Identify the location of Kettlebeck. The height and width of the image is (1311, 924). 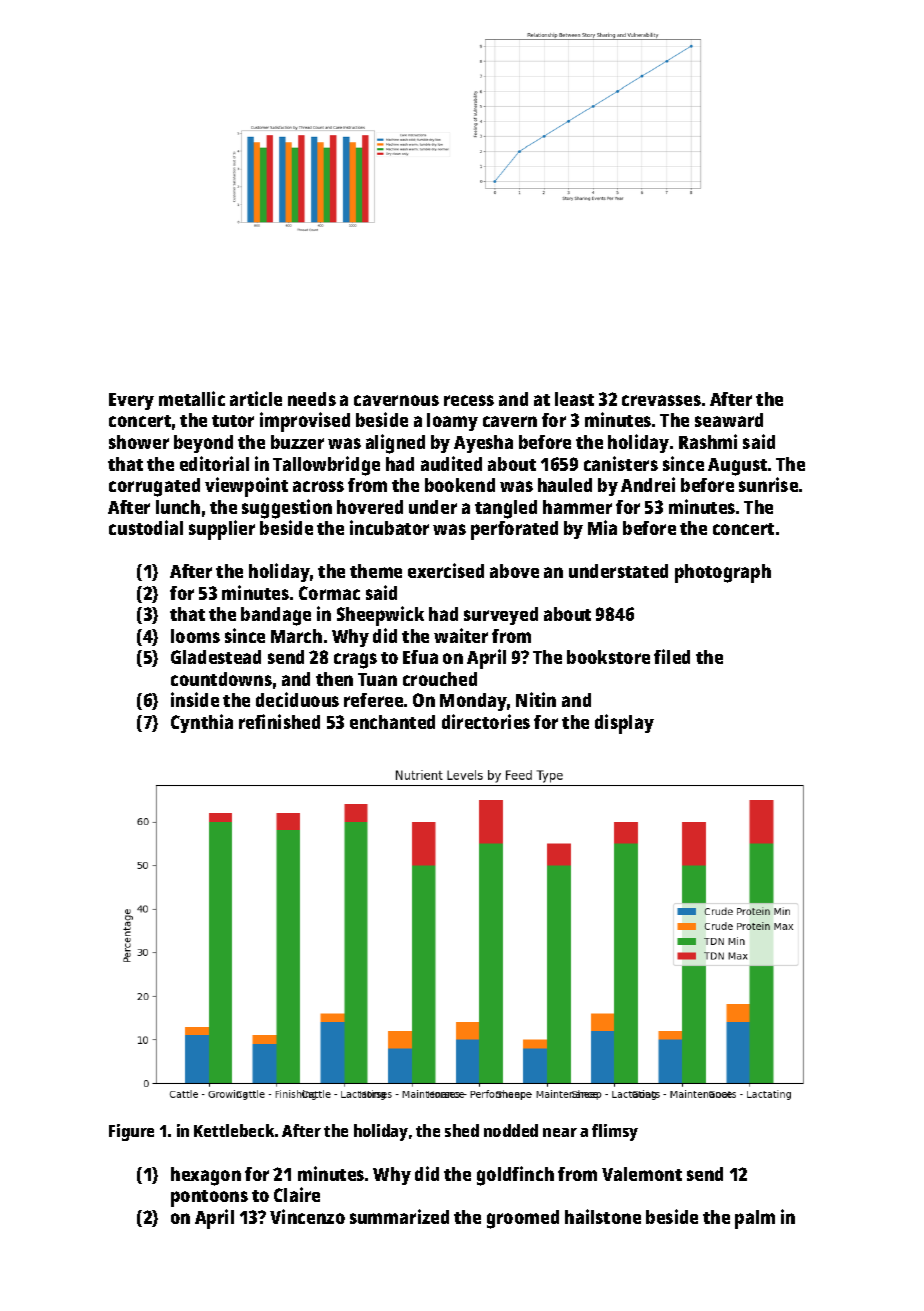
(234, 1130).
